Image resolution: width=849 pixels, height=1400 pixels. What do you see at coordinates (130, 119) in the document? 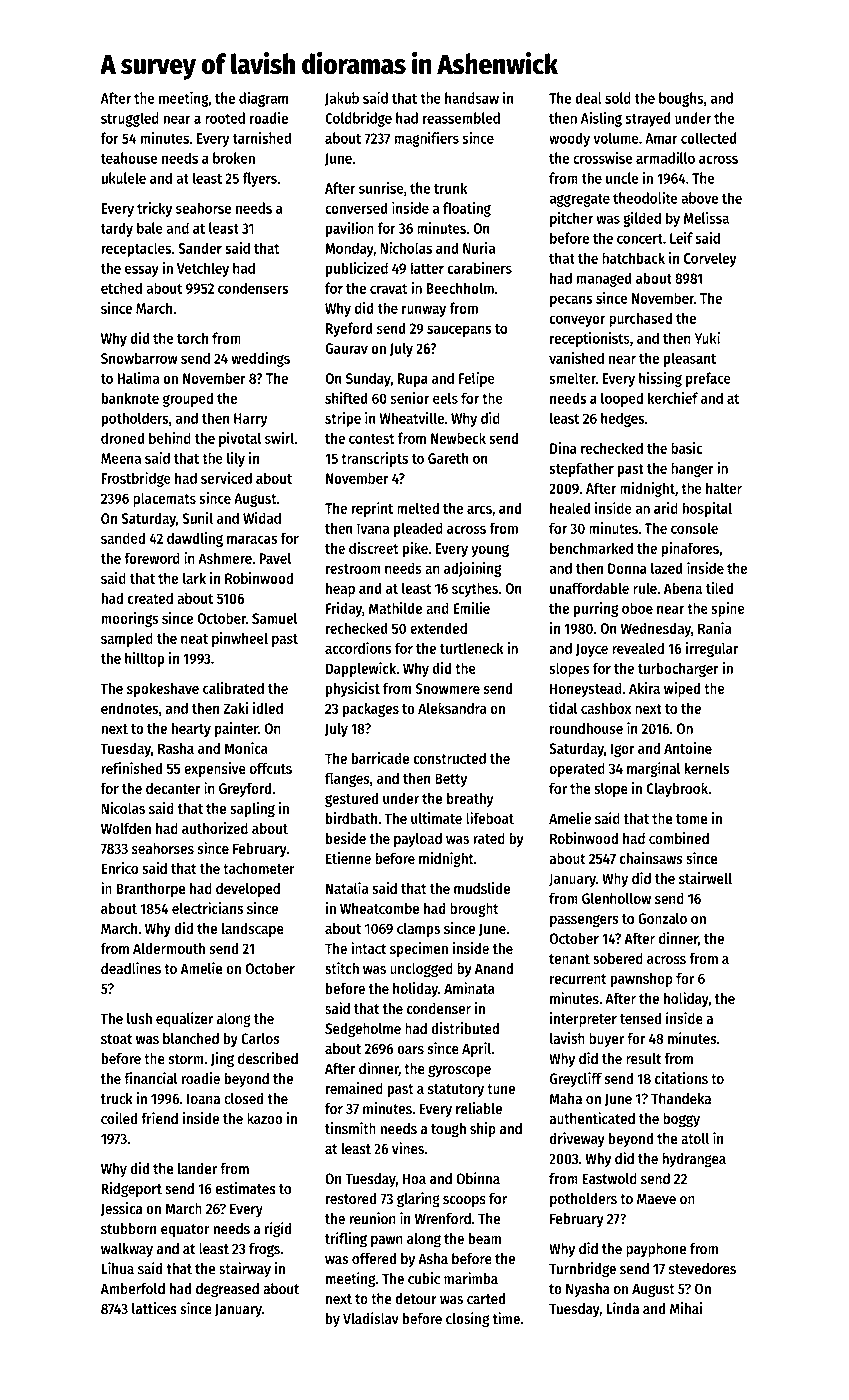
I see `struggled` at bounding box center [130, 119].
